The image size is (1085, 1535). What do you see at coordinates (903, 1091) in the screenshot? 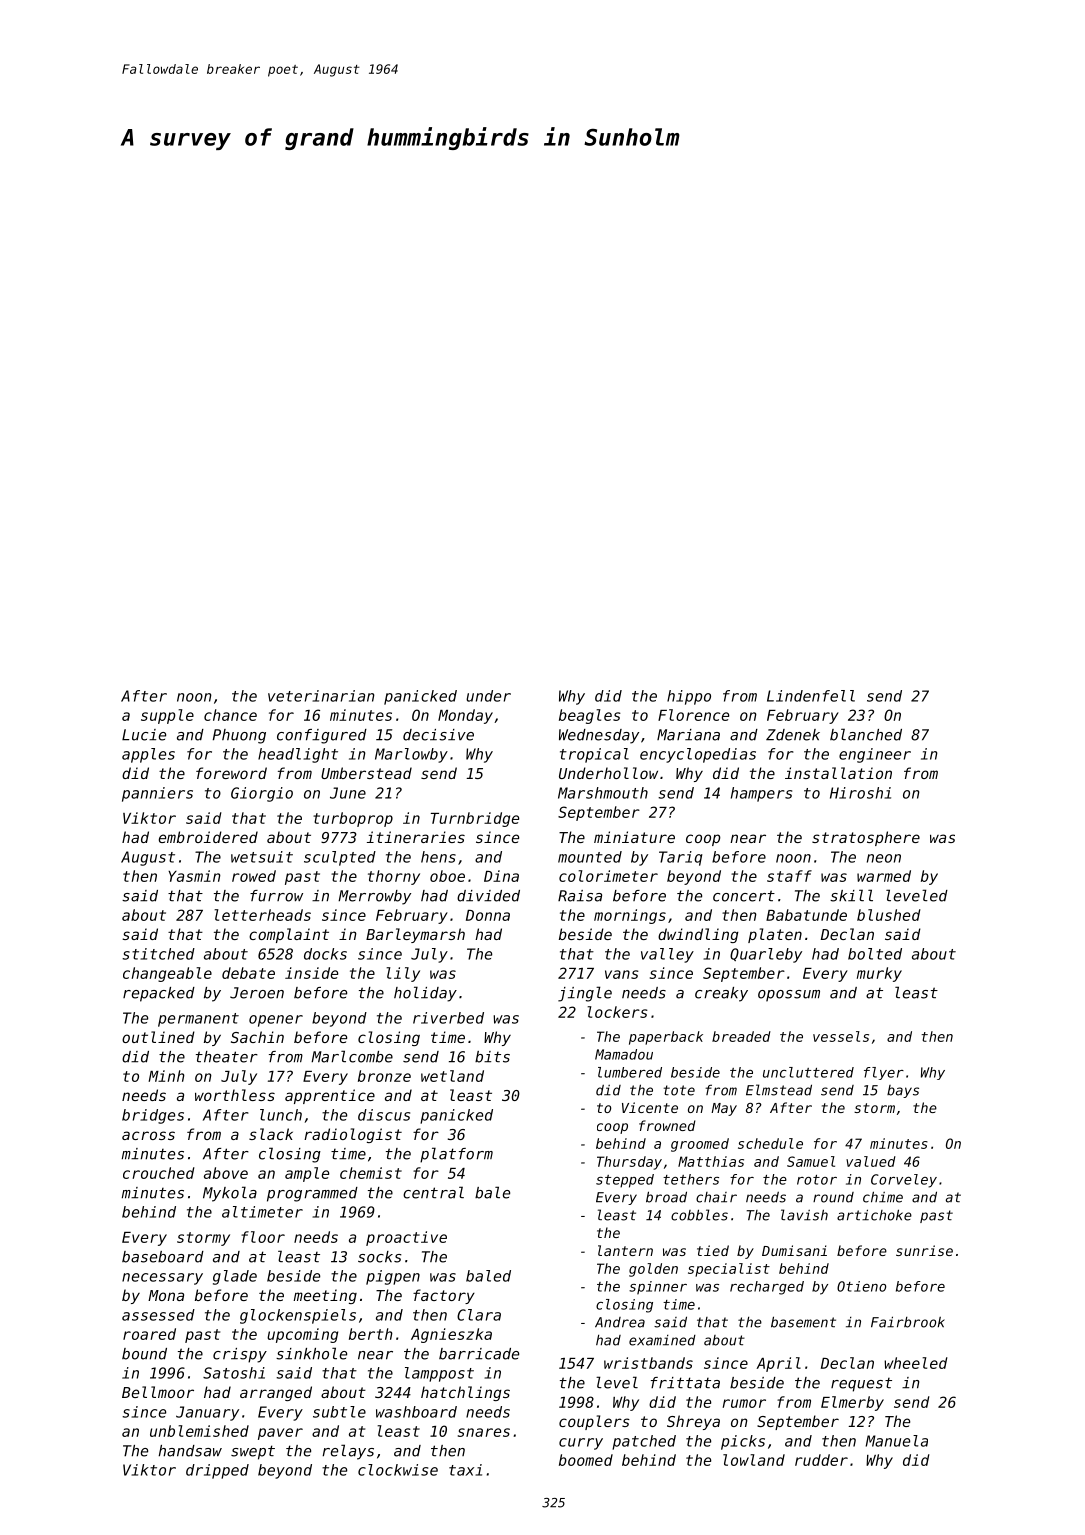
I see `bays` at bounding box center [903, 1091].
